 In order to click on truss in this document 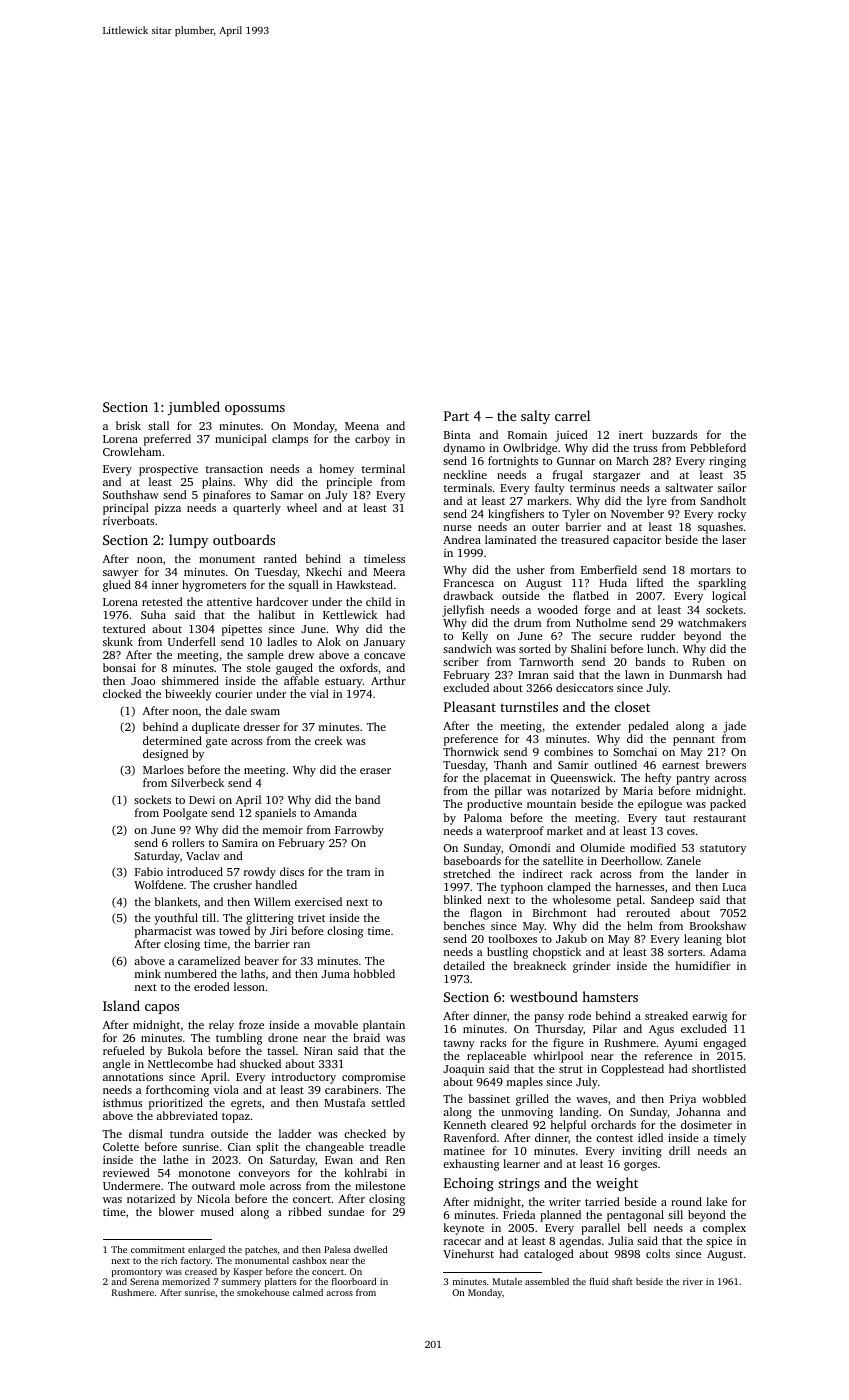, I will do `click(645, 448)`.
